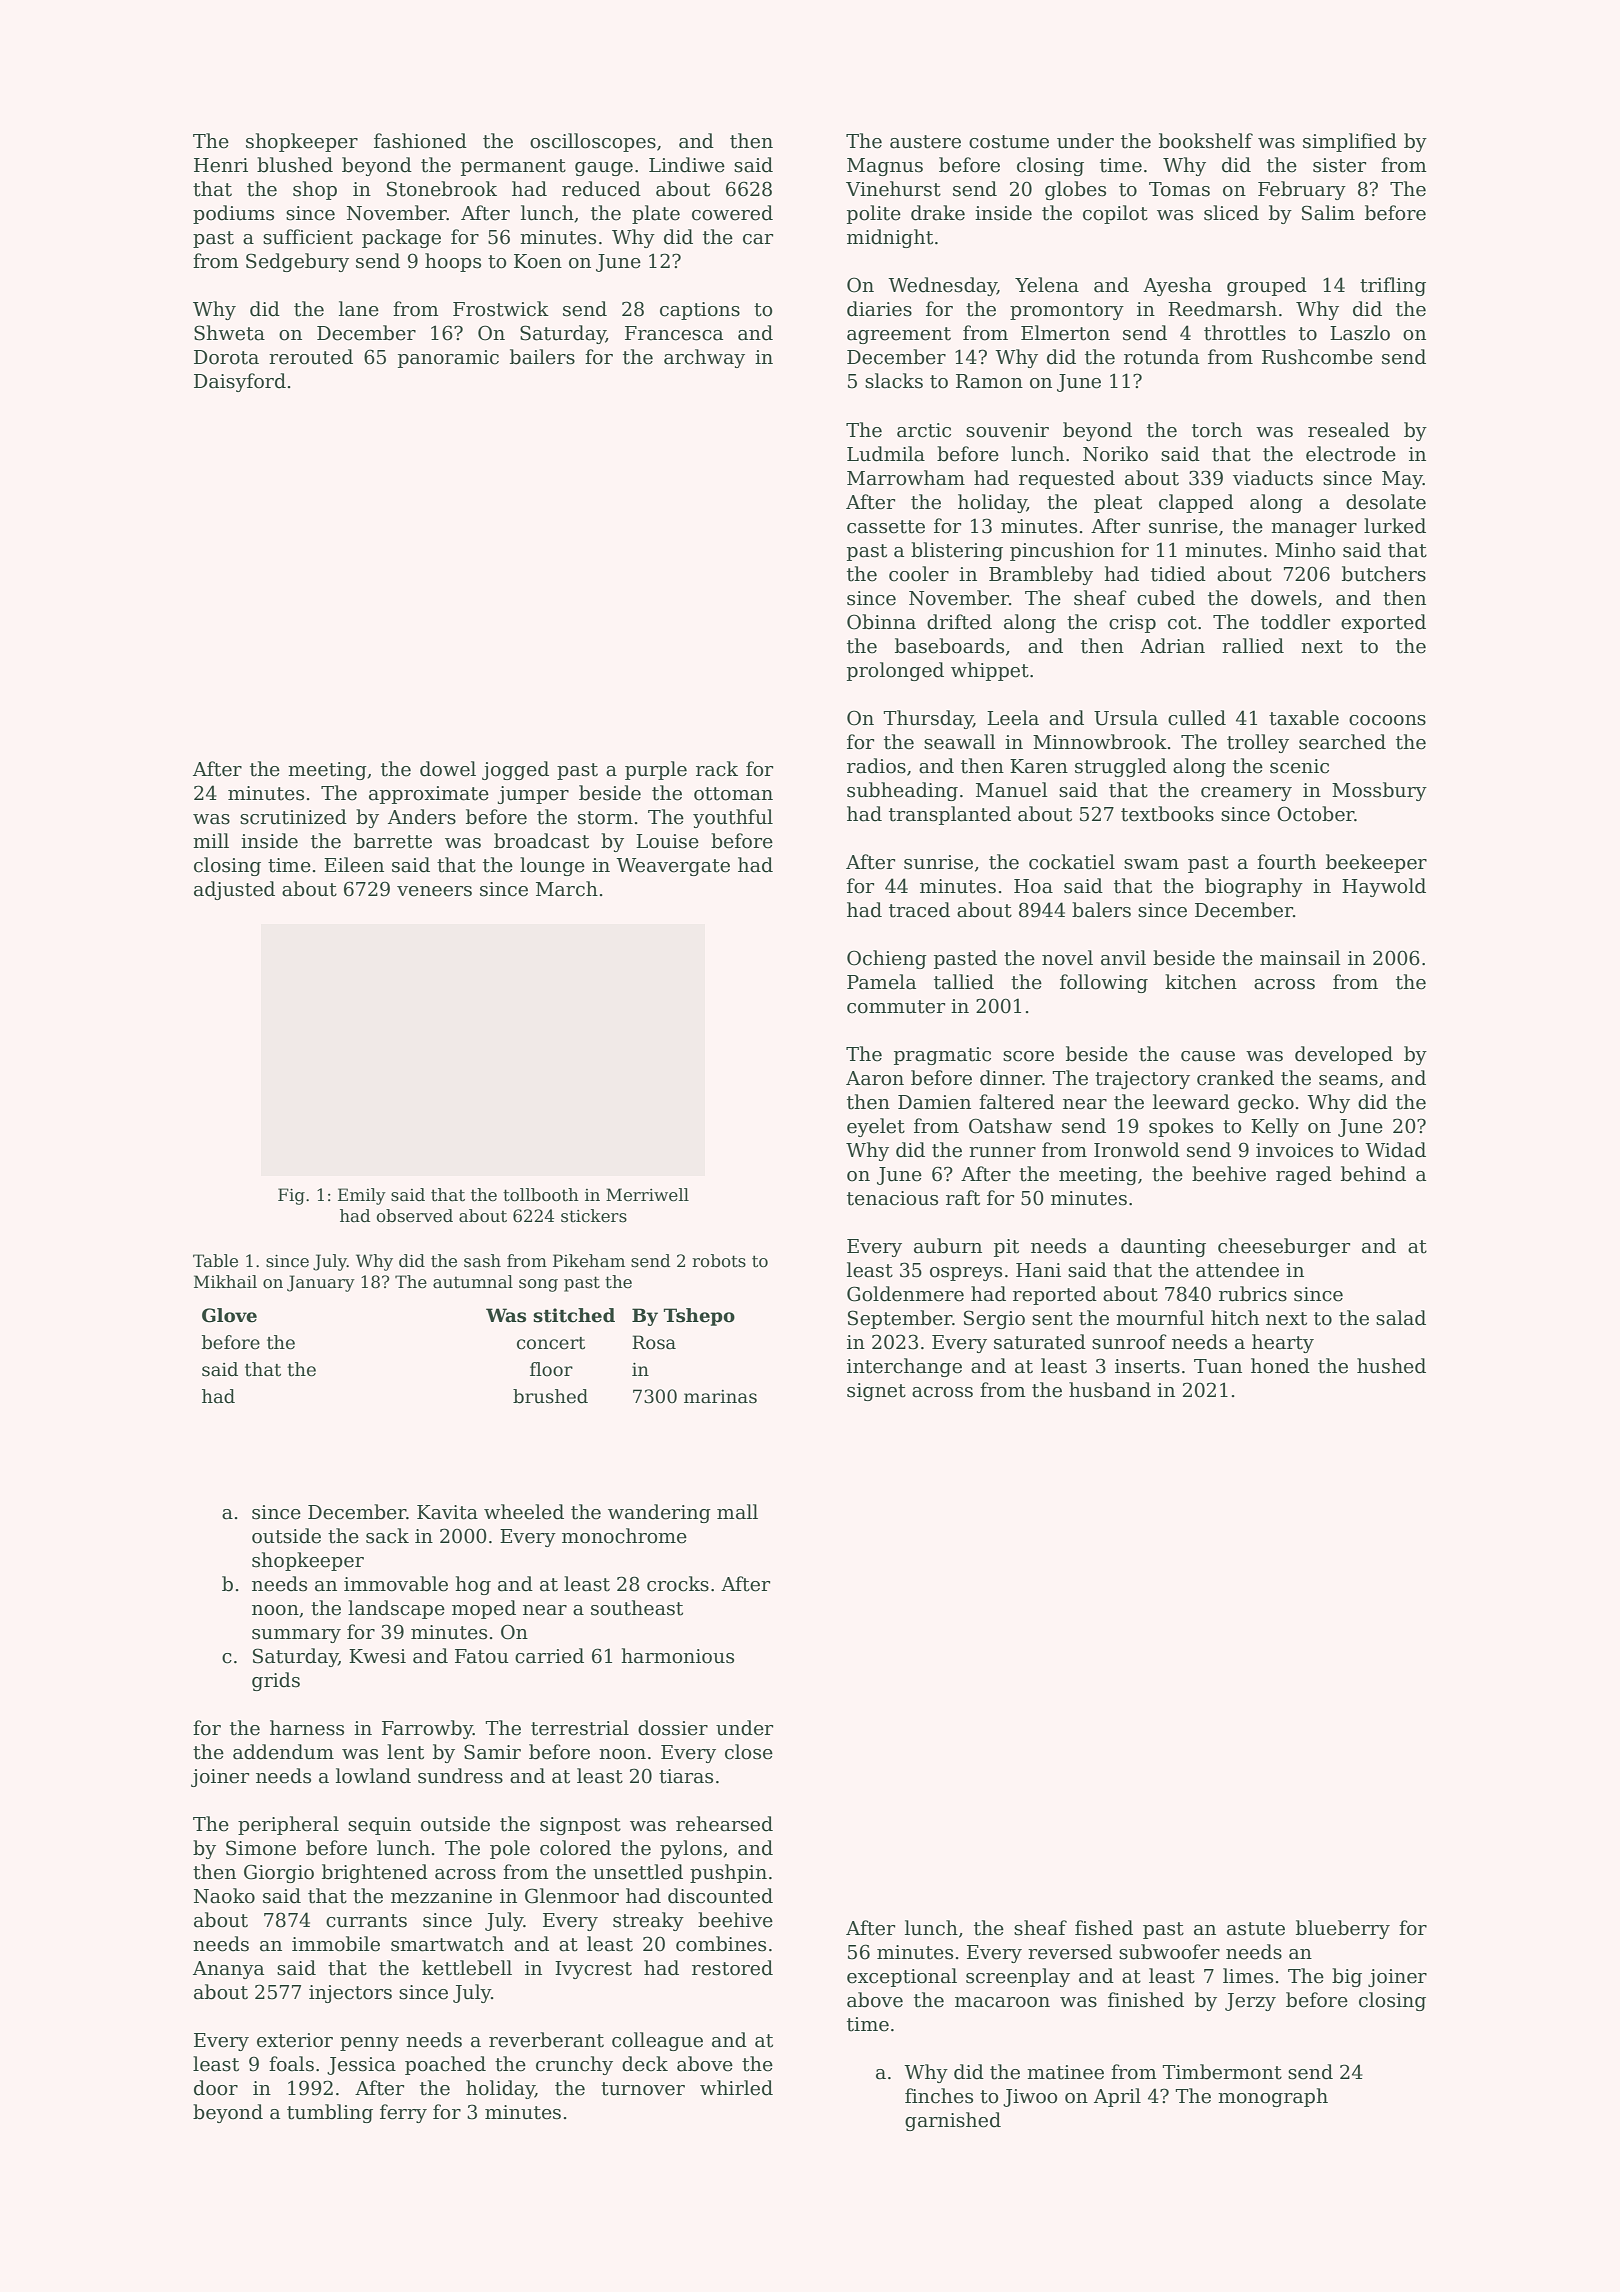 This screenshot has width=1620, height=2292. What do you see at coordinates (442, 189) in the screenshot?
I see `Stonebrook` at bounding box center [442, 189].
